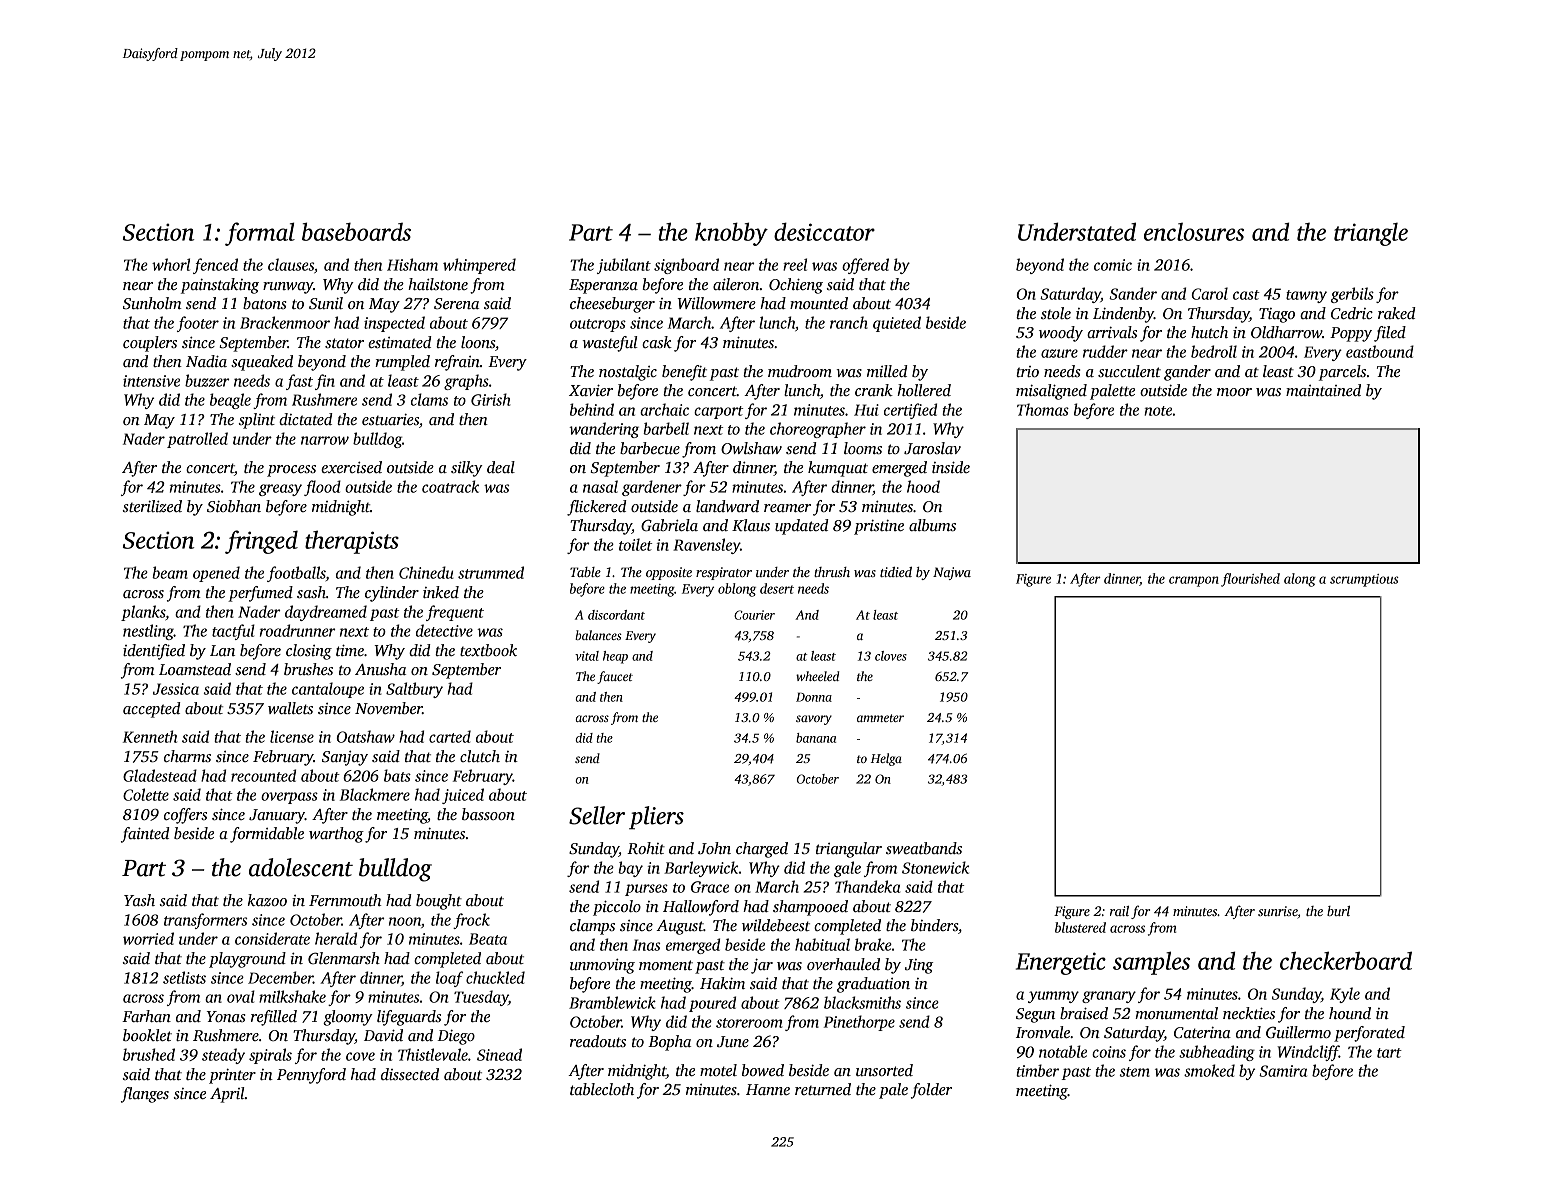 The width and height of the page is (1543, 1193). I want to click on baseboards, so click(356, 231).
